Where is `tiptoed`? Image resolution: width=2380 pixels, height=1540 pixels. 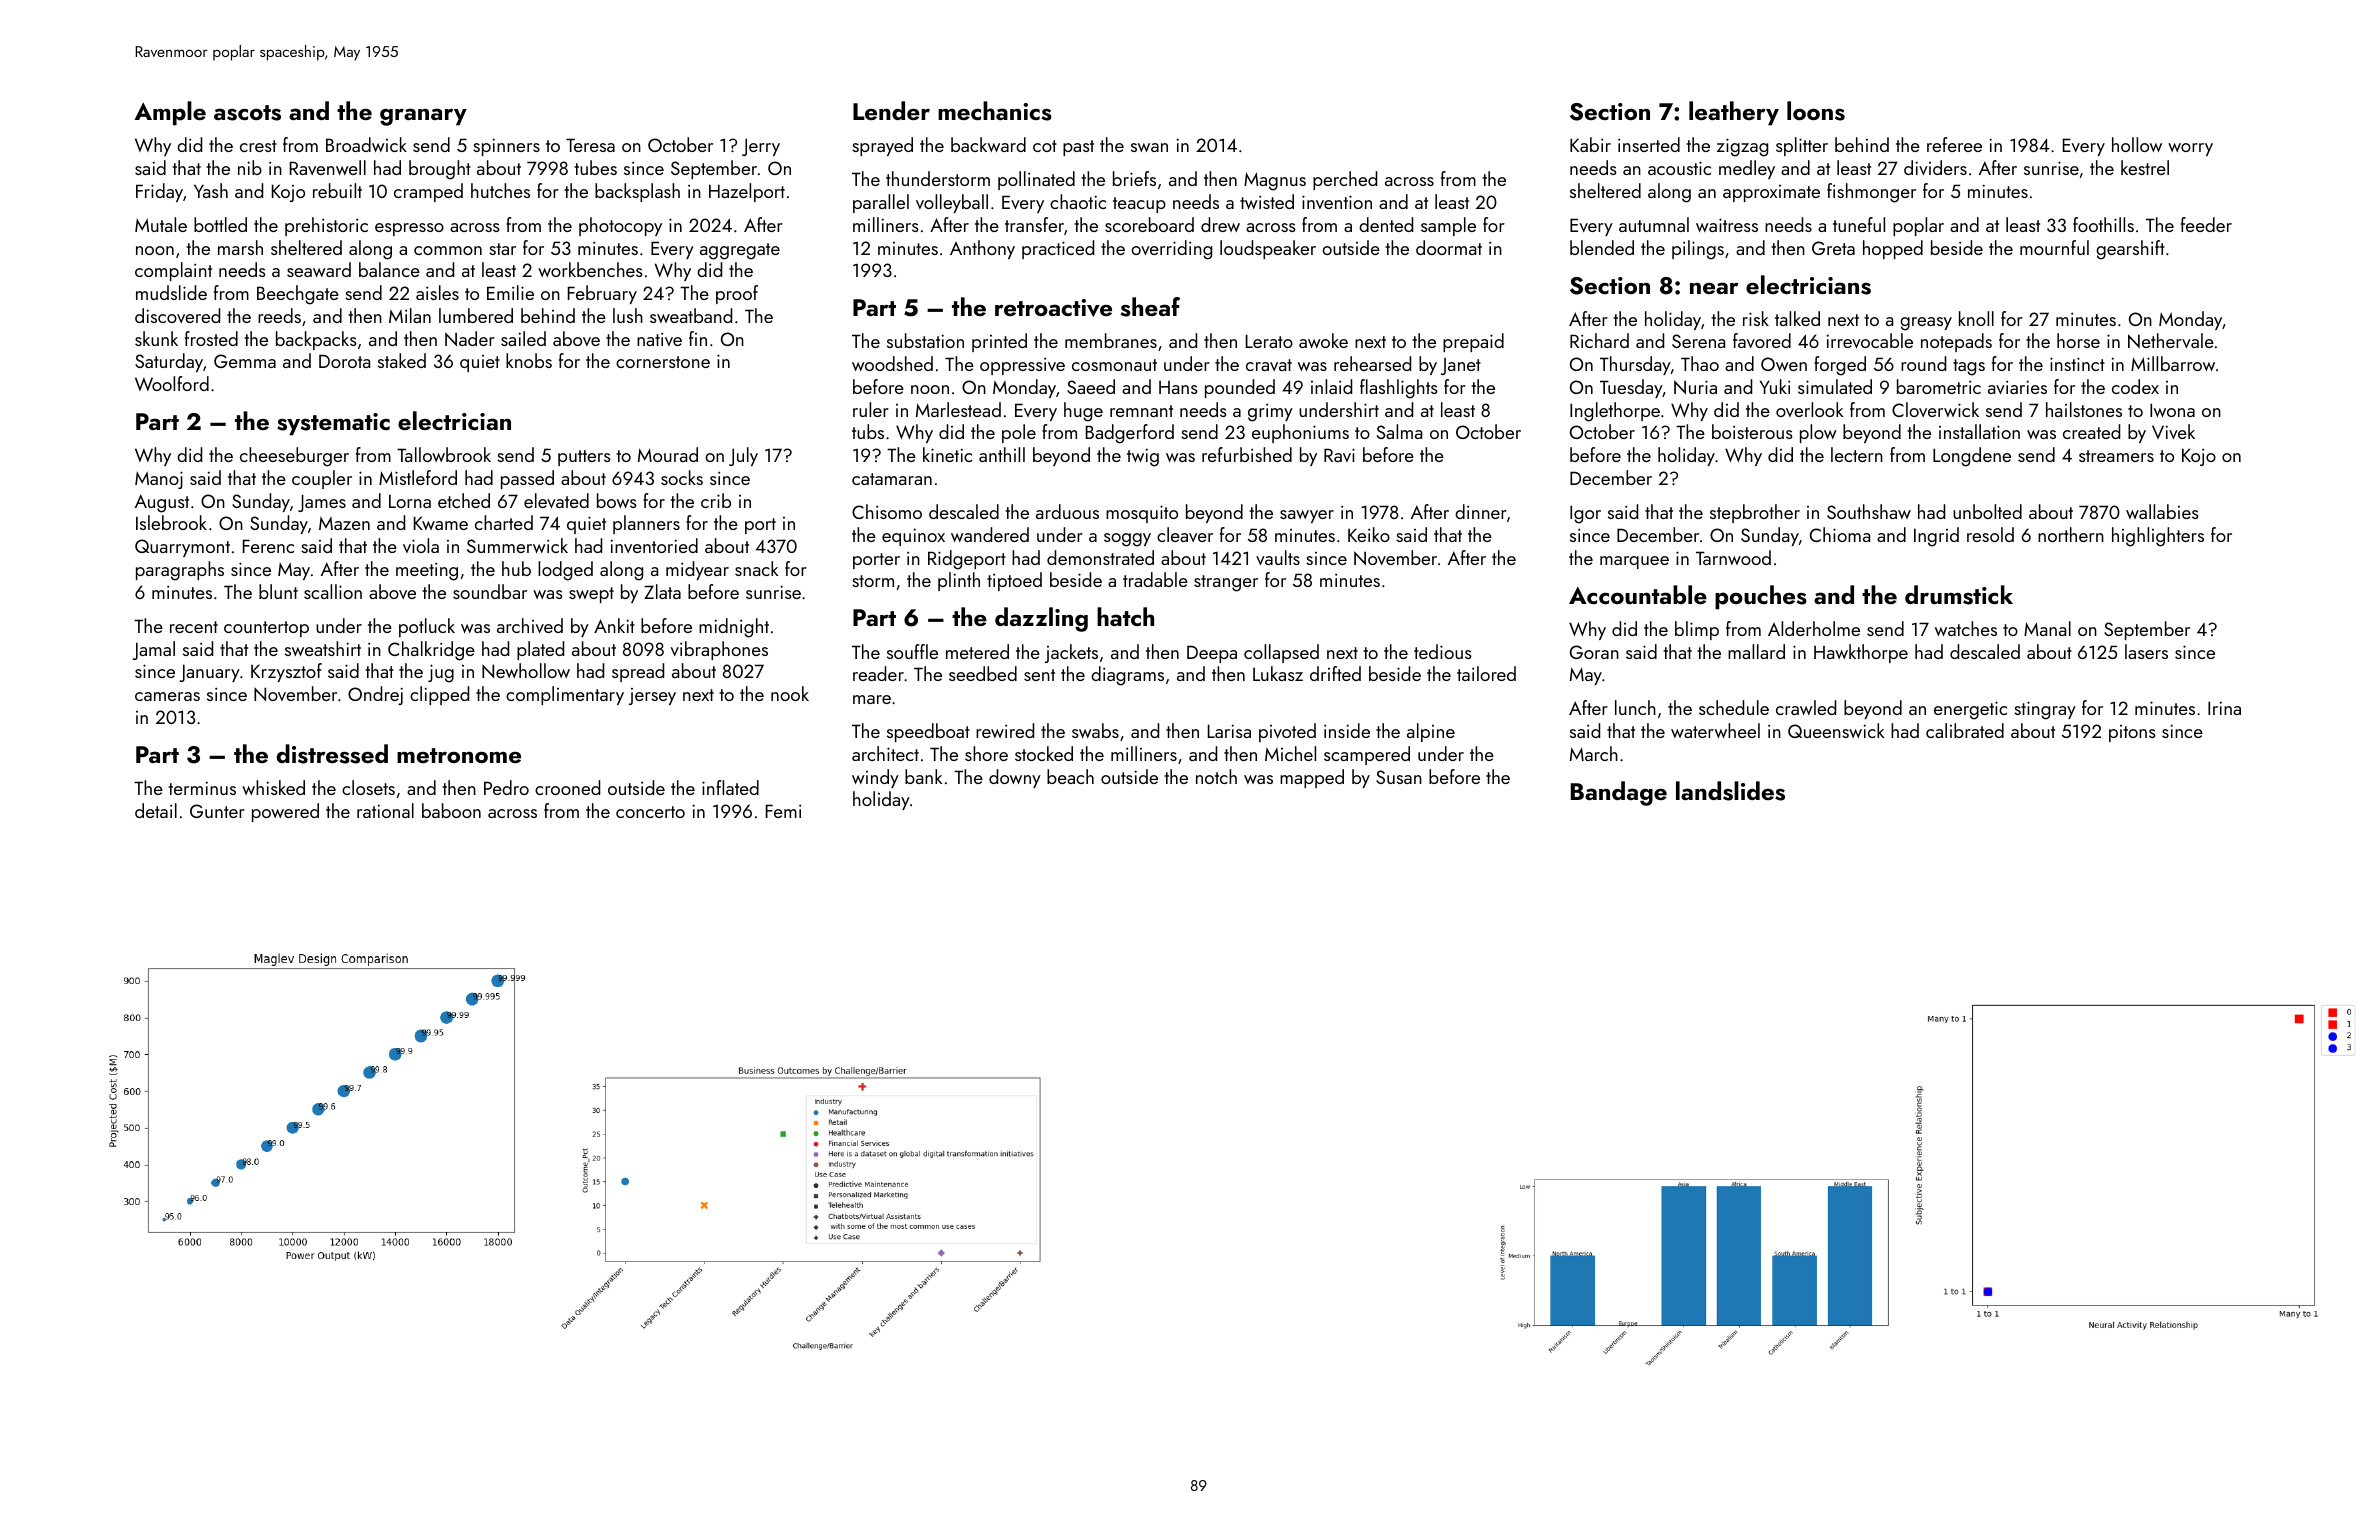
tiptoed is located at coordinates (1014, 581).
